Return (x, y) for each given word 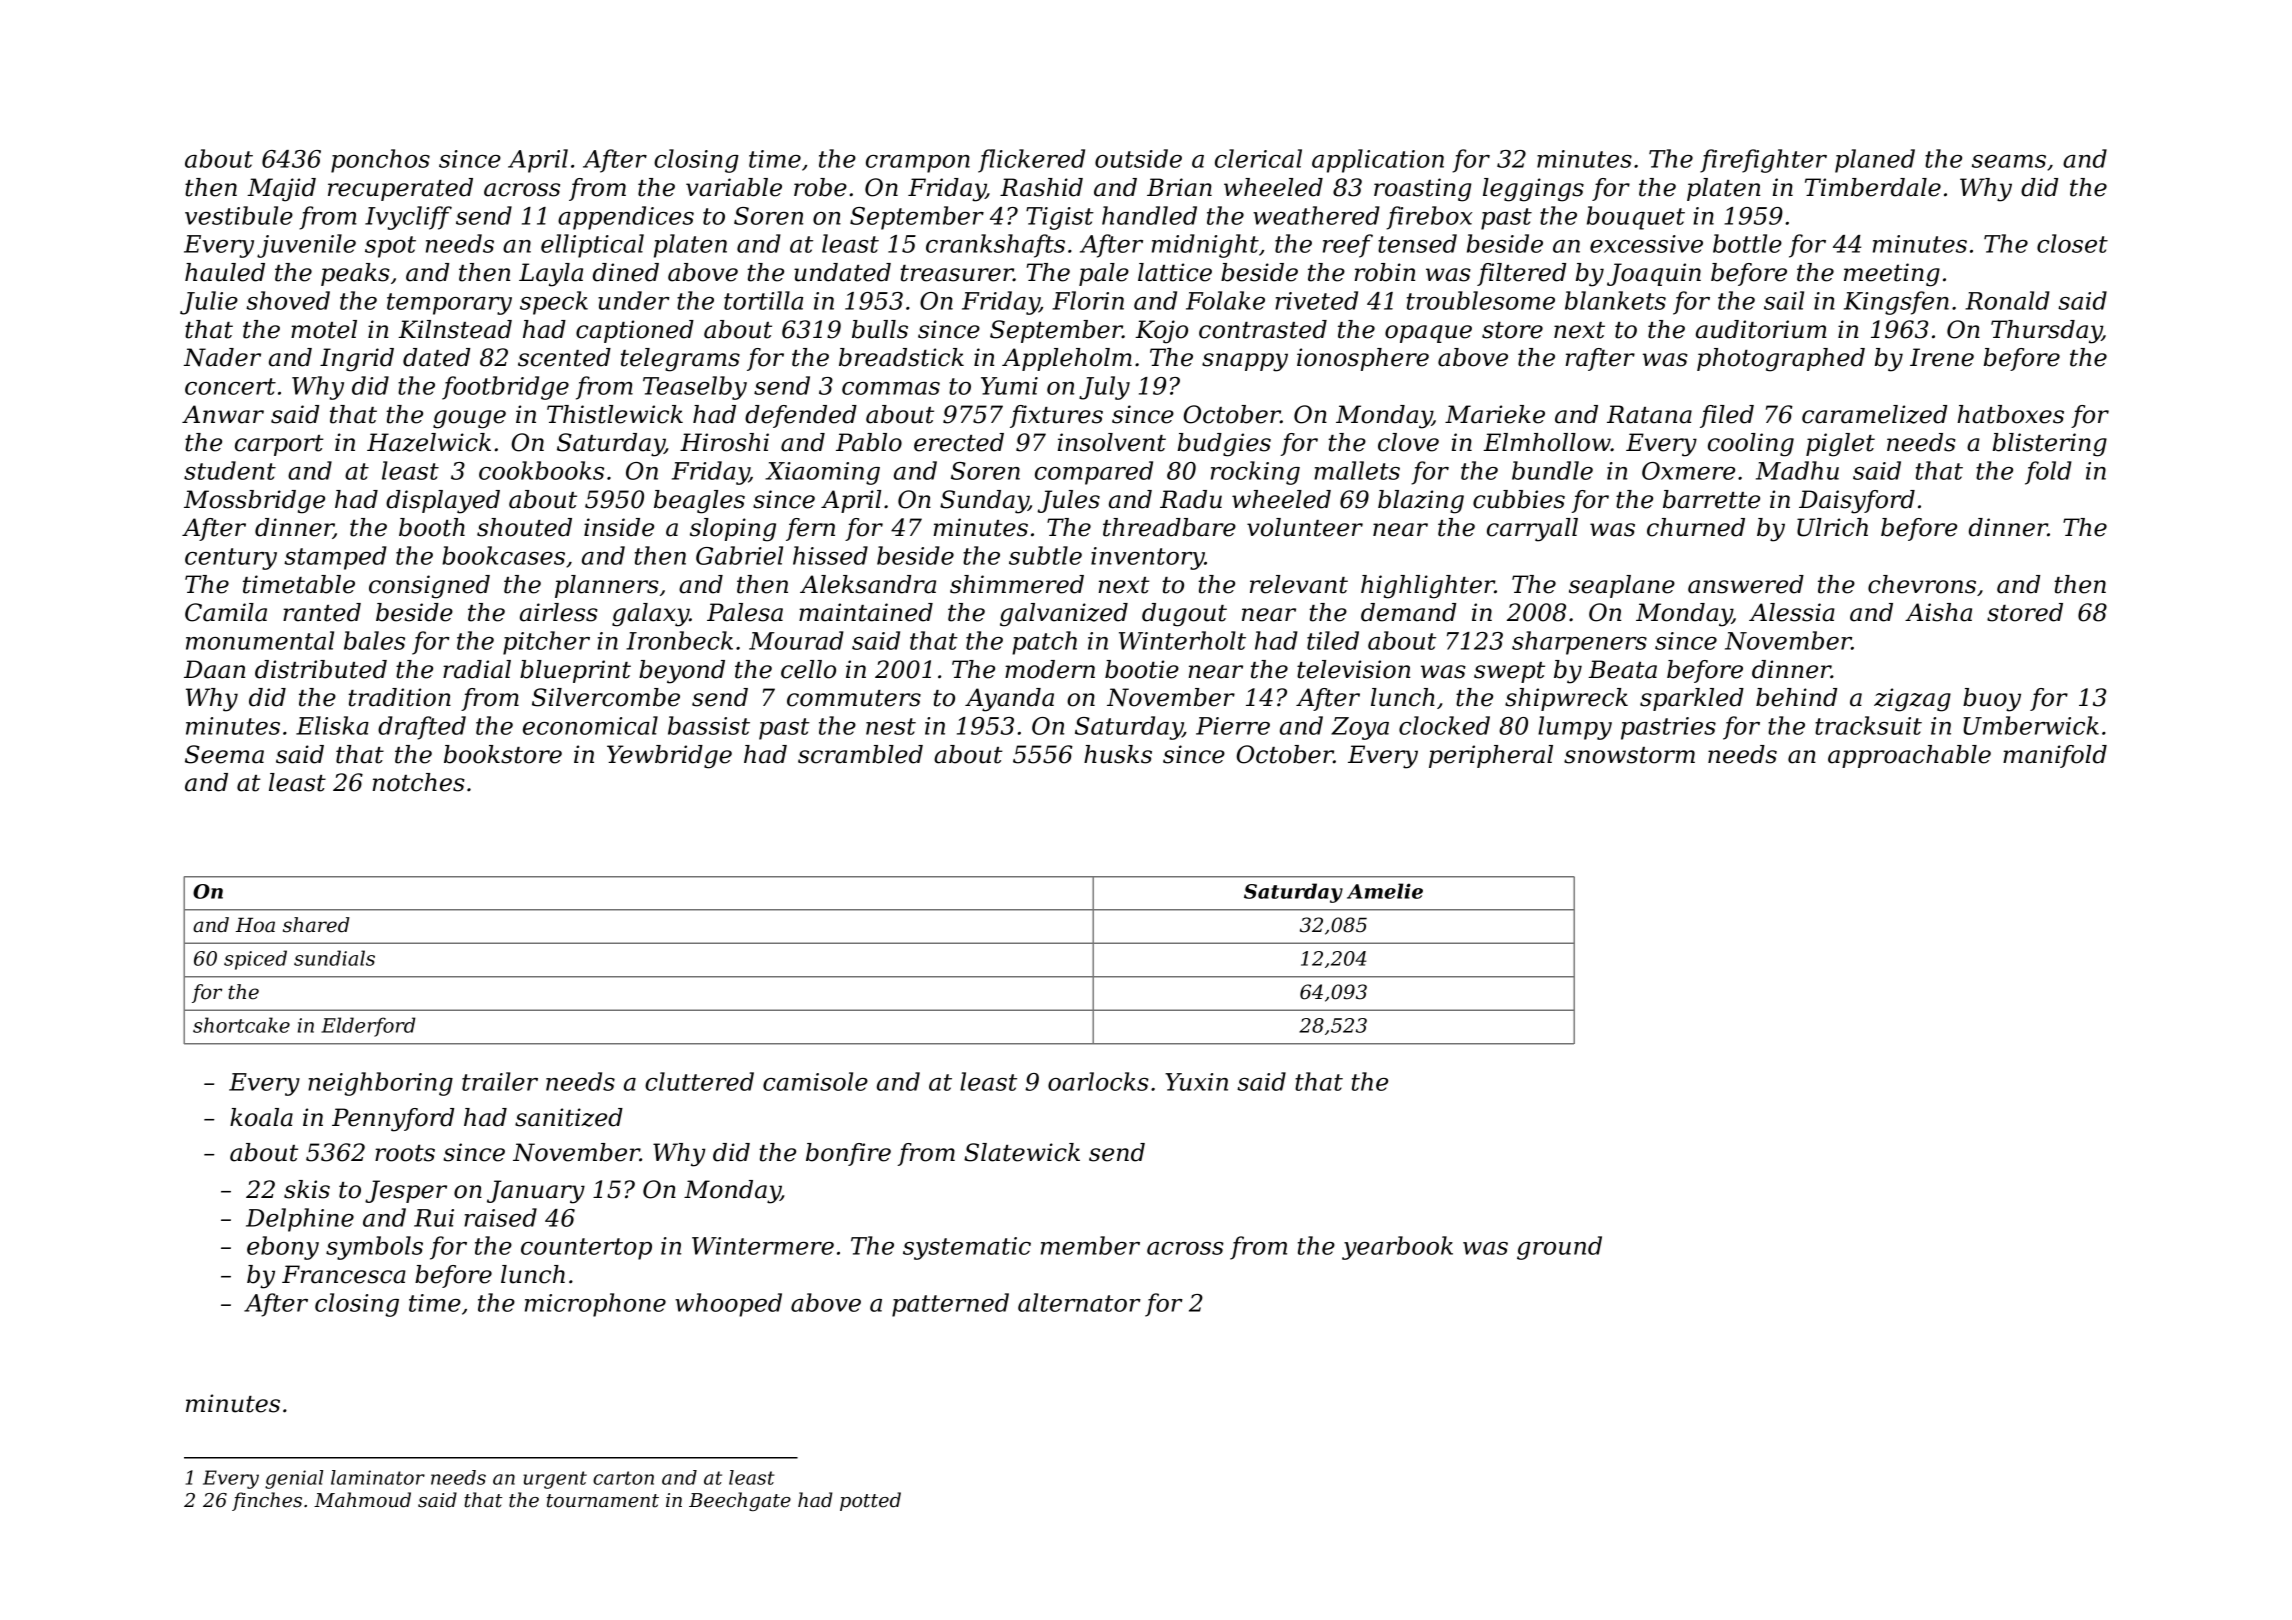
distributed (321, 669)
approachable (1909, 756)
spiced (255, 960)
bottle (1747, 243)
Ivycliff (408, 218)
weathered (1316, 215)
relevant (1299, 584)
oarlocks (1098, 1081)
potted (870, 1501)
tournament (603, 1501)
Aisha (1938, 612)
